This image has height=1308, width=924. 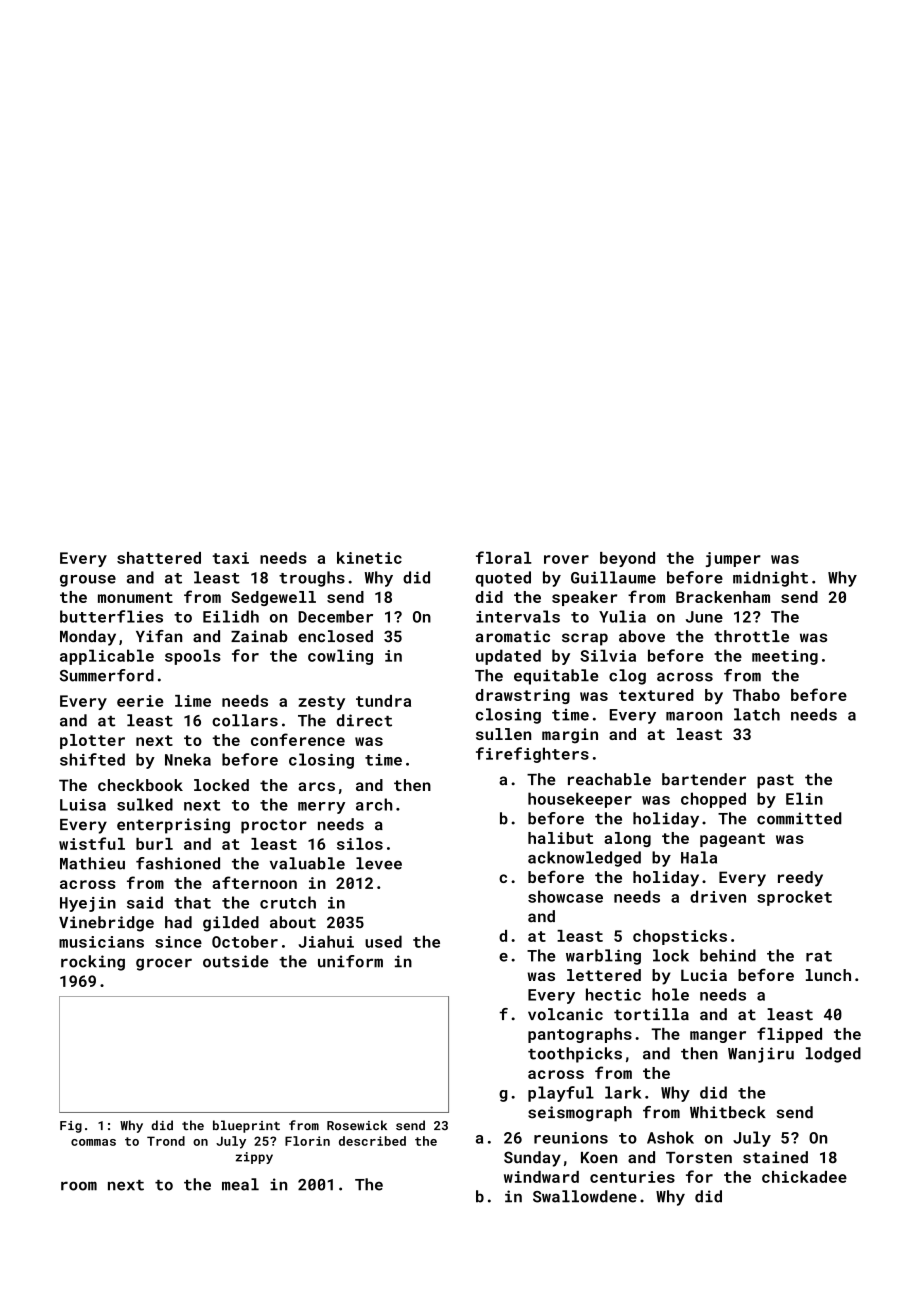 What do you see at coordinates (79, 1186) in the image?
I see `room` at bounding box center [79, 1186].
